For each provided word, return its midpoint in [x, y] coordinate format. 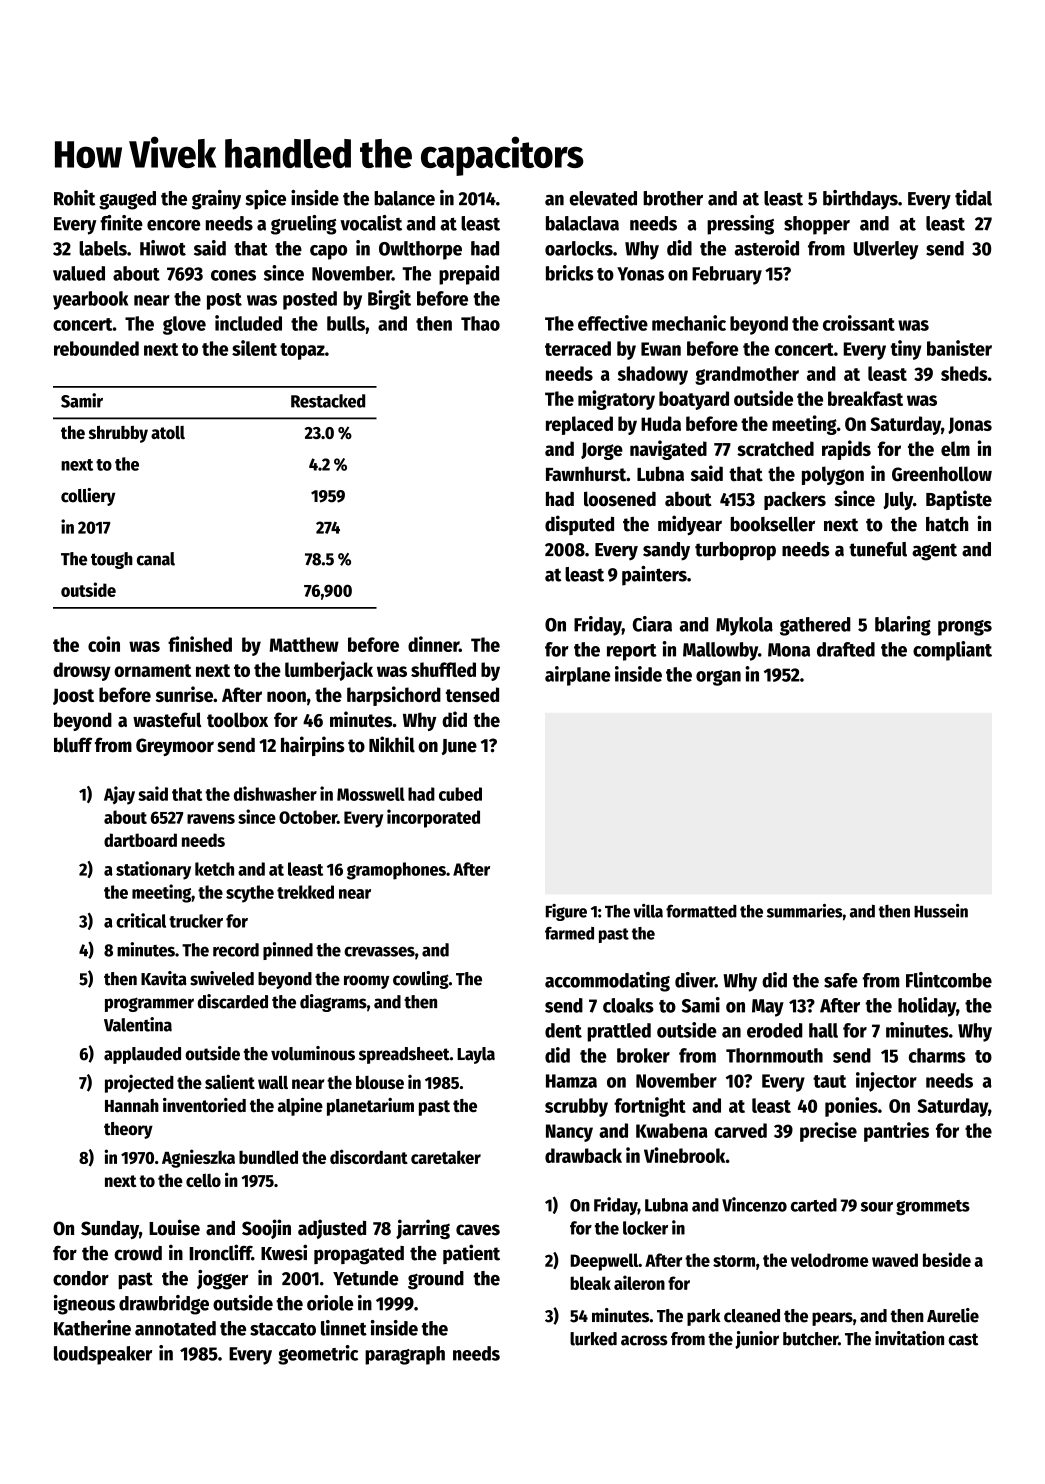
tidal [973, 198]
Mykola [744, 626]
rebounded [96, 348]
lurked [593, 1339]
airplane [577, 676]
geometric [318, 1355]
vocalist [371, 223]
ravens [211, 819]
